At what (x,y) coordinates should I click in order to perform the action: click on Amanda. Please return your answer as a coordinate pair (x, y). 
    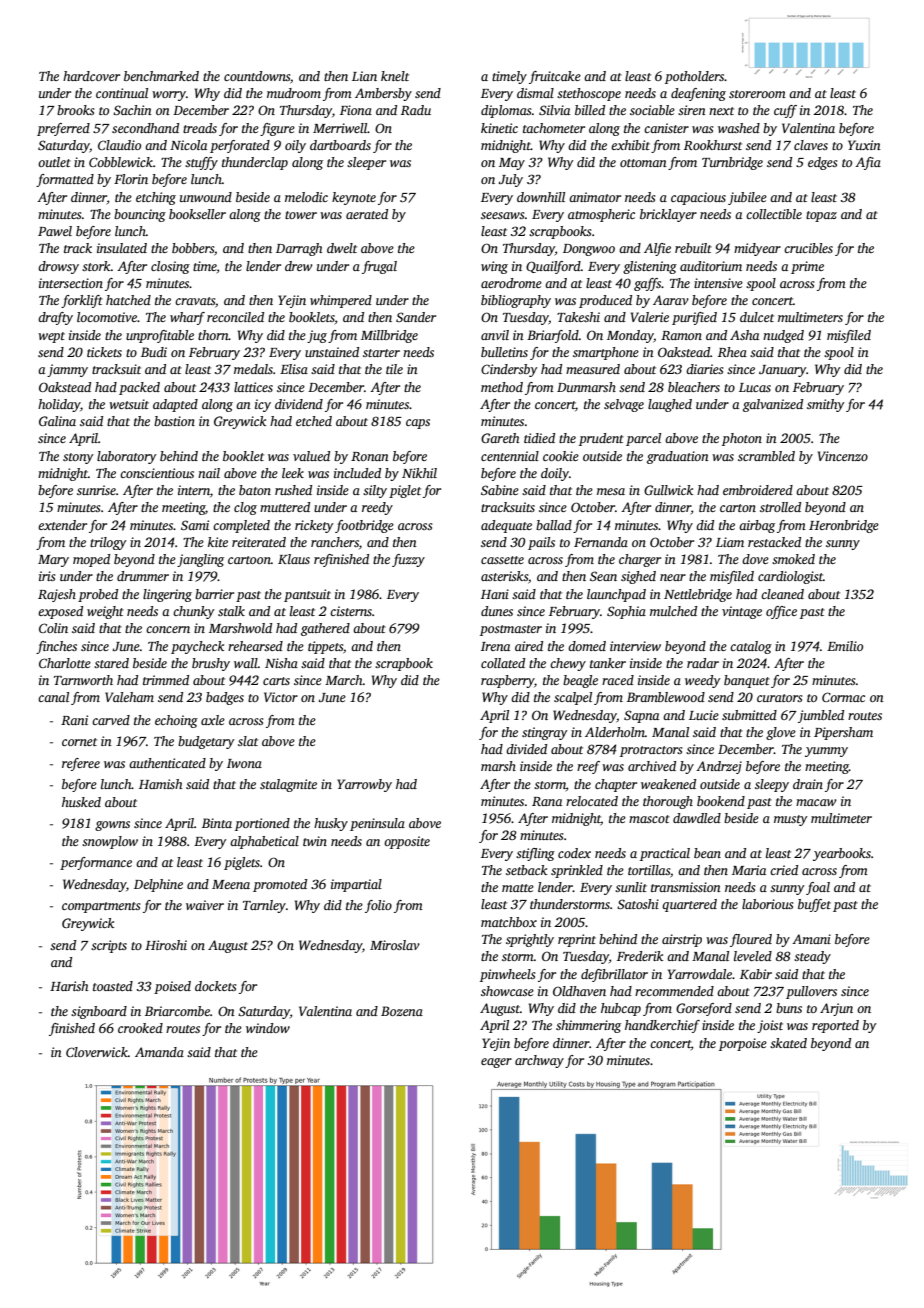
    Looking at the image, I should click on (159, 1052).
